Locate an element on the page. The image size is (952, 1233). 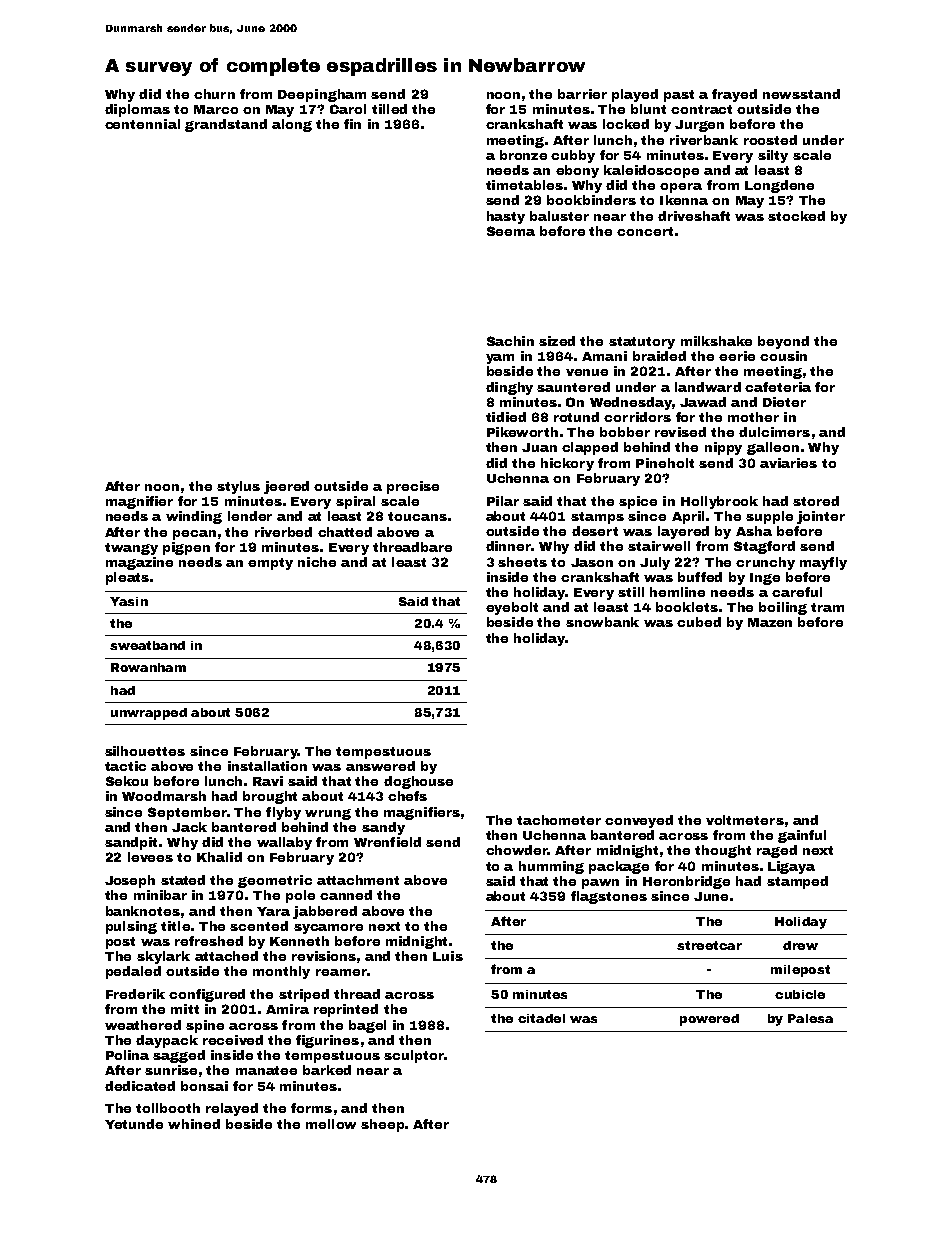
jeered is located at coordinates (286, 487).
